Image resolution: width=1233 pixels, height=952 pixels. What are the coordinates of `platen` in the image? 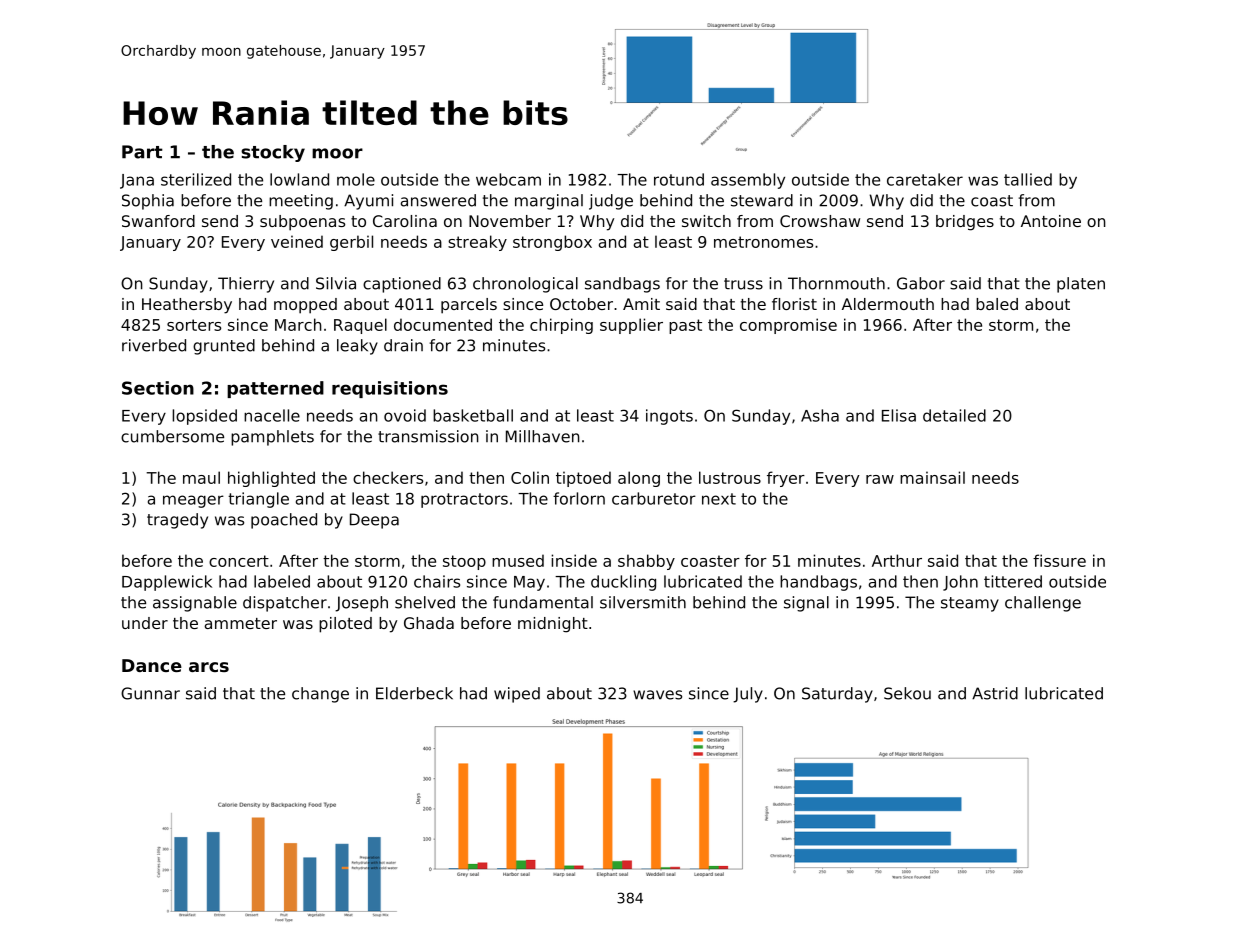 It's located at (1081, 285).
